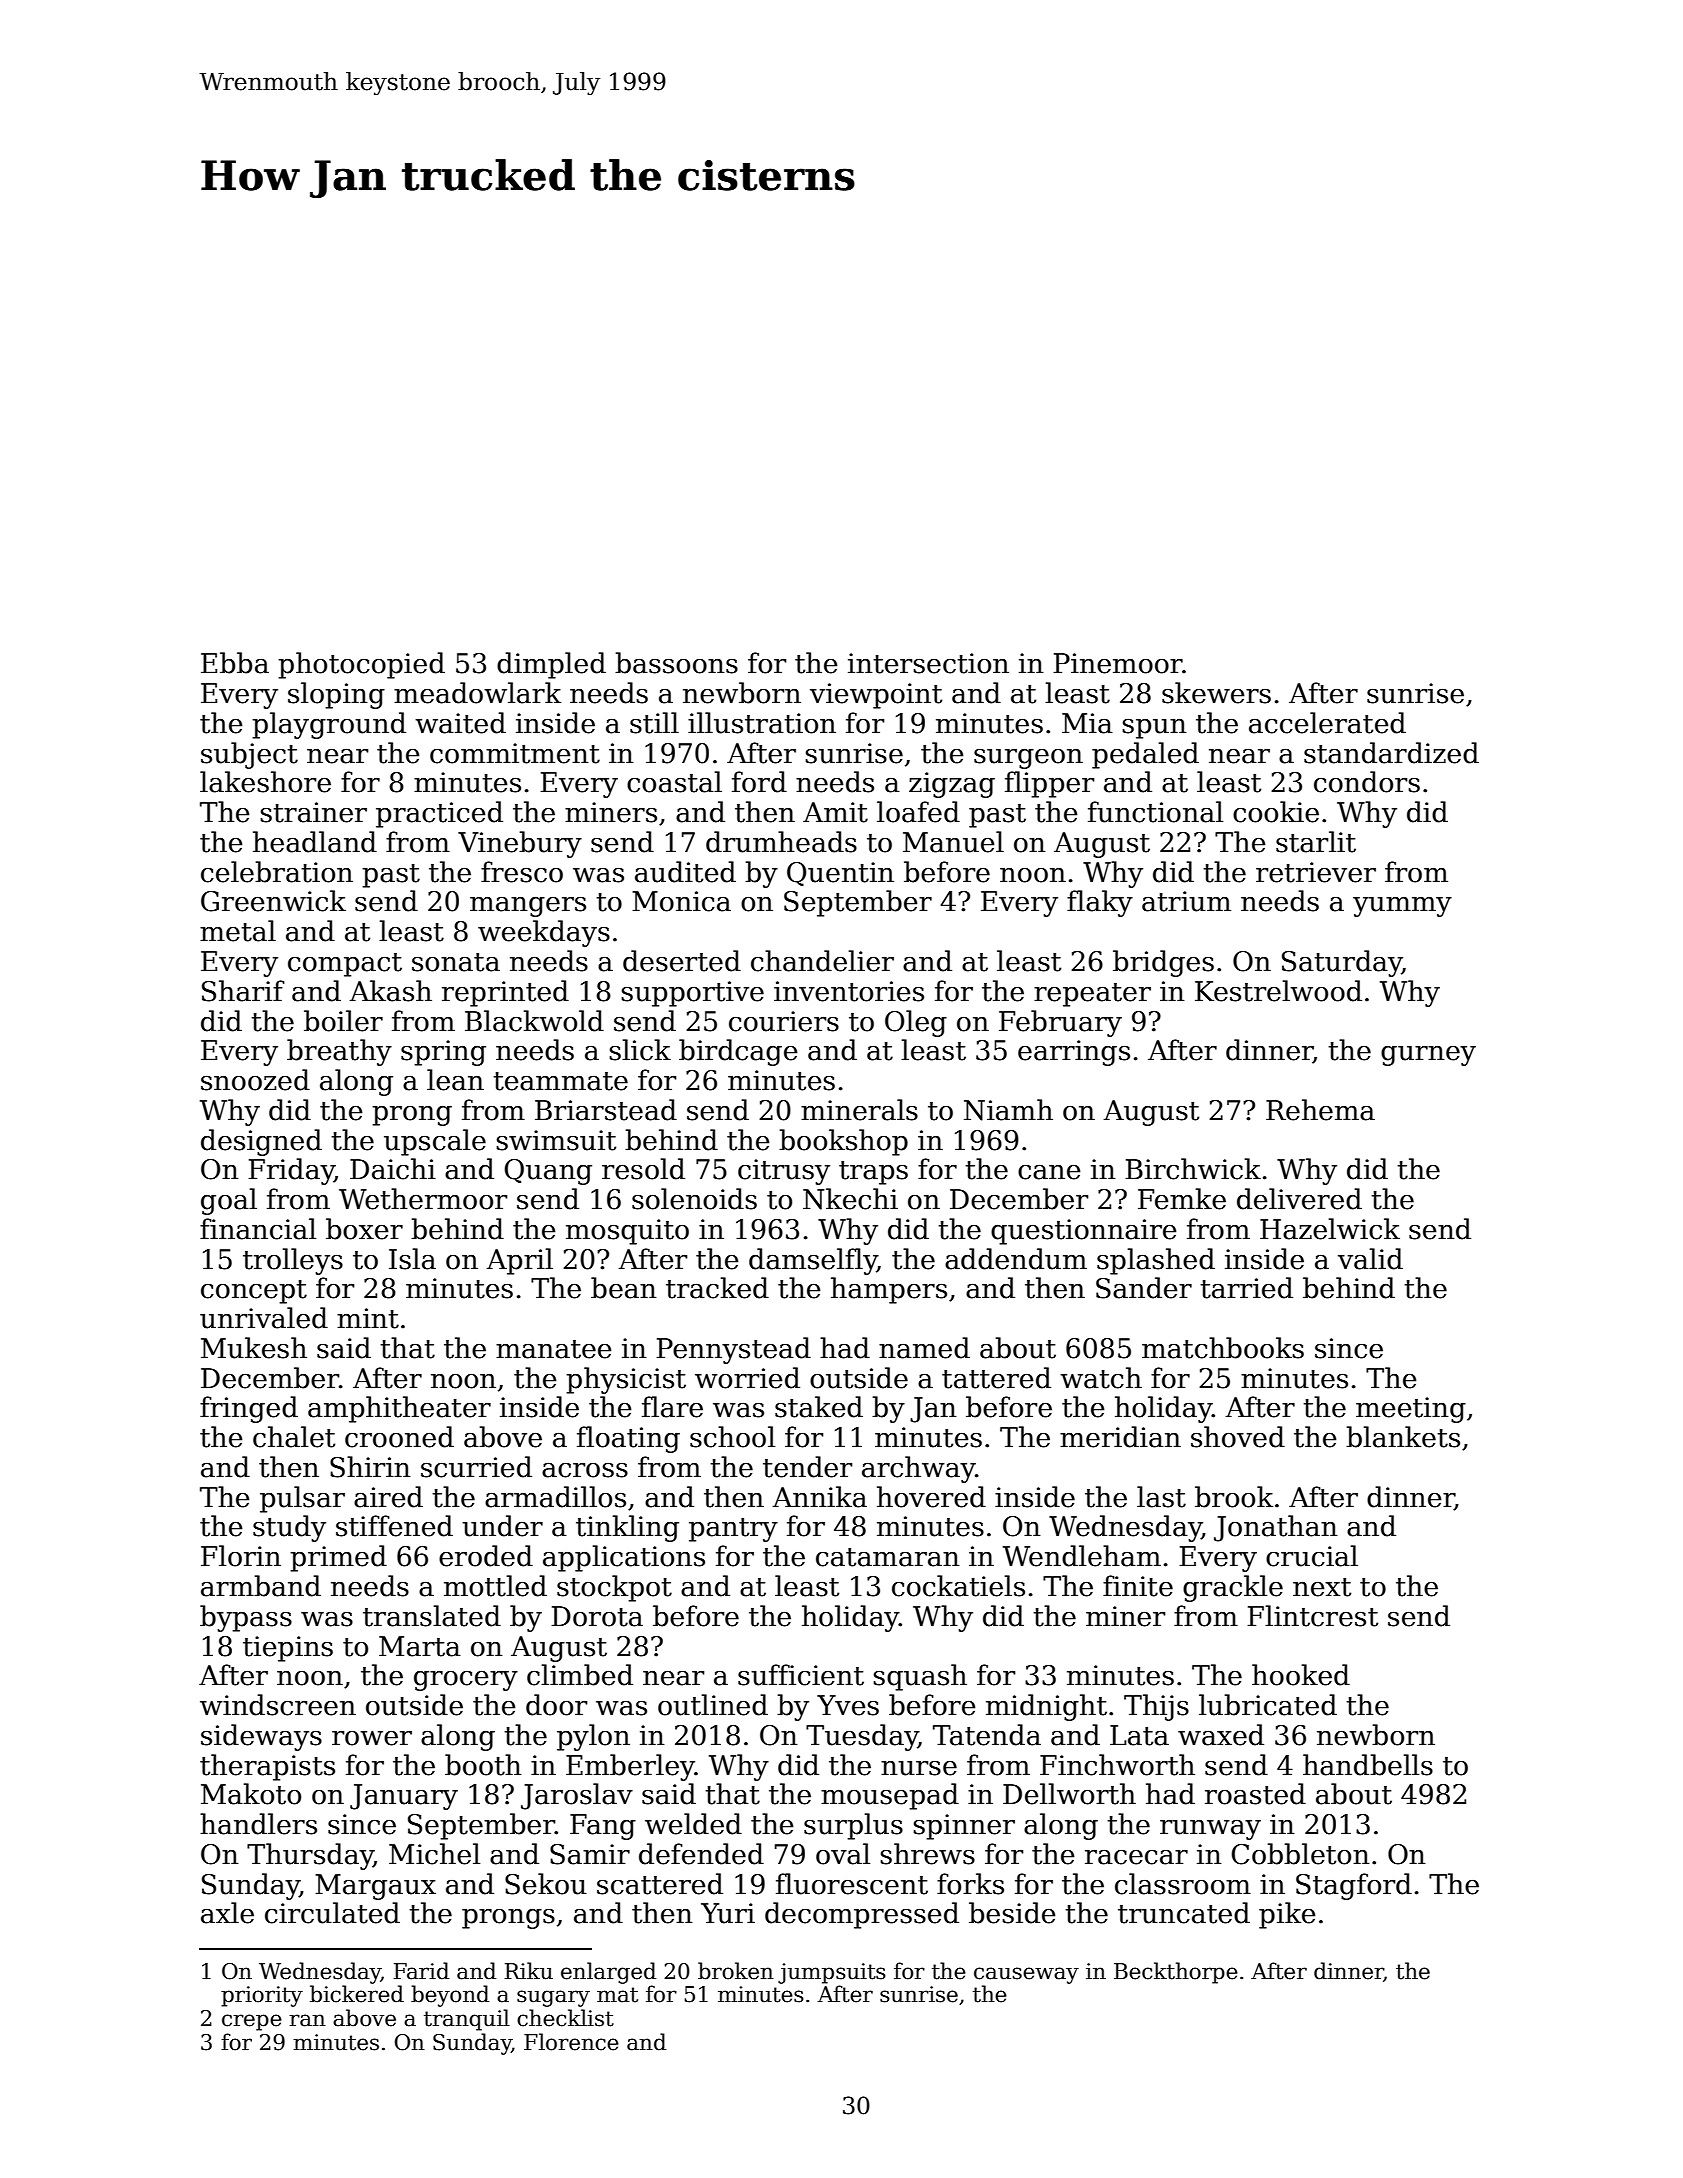 The image size is (1683, 2178). Describe the element at coordinates (467, 2020) in the page. I see `tranquil` at that location.
